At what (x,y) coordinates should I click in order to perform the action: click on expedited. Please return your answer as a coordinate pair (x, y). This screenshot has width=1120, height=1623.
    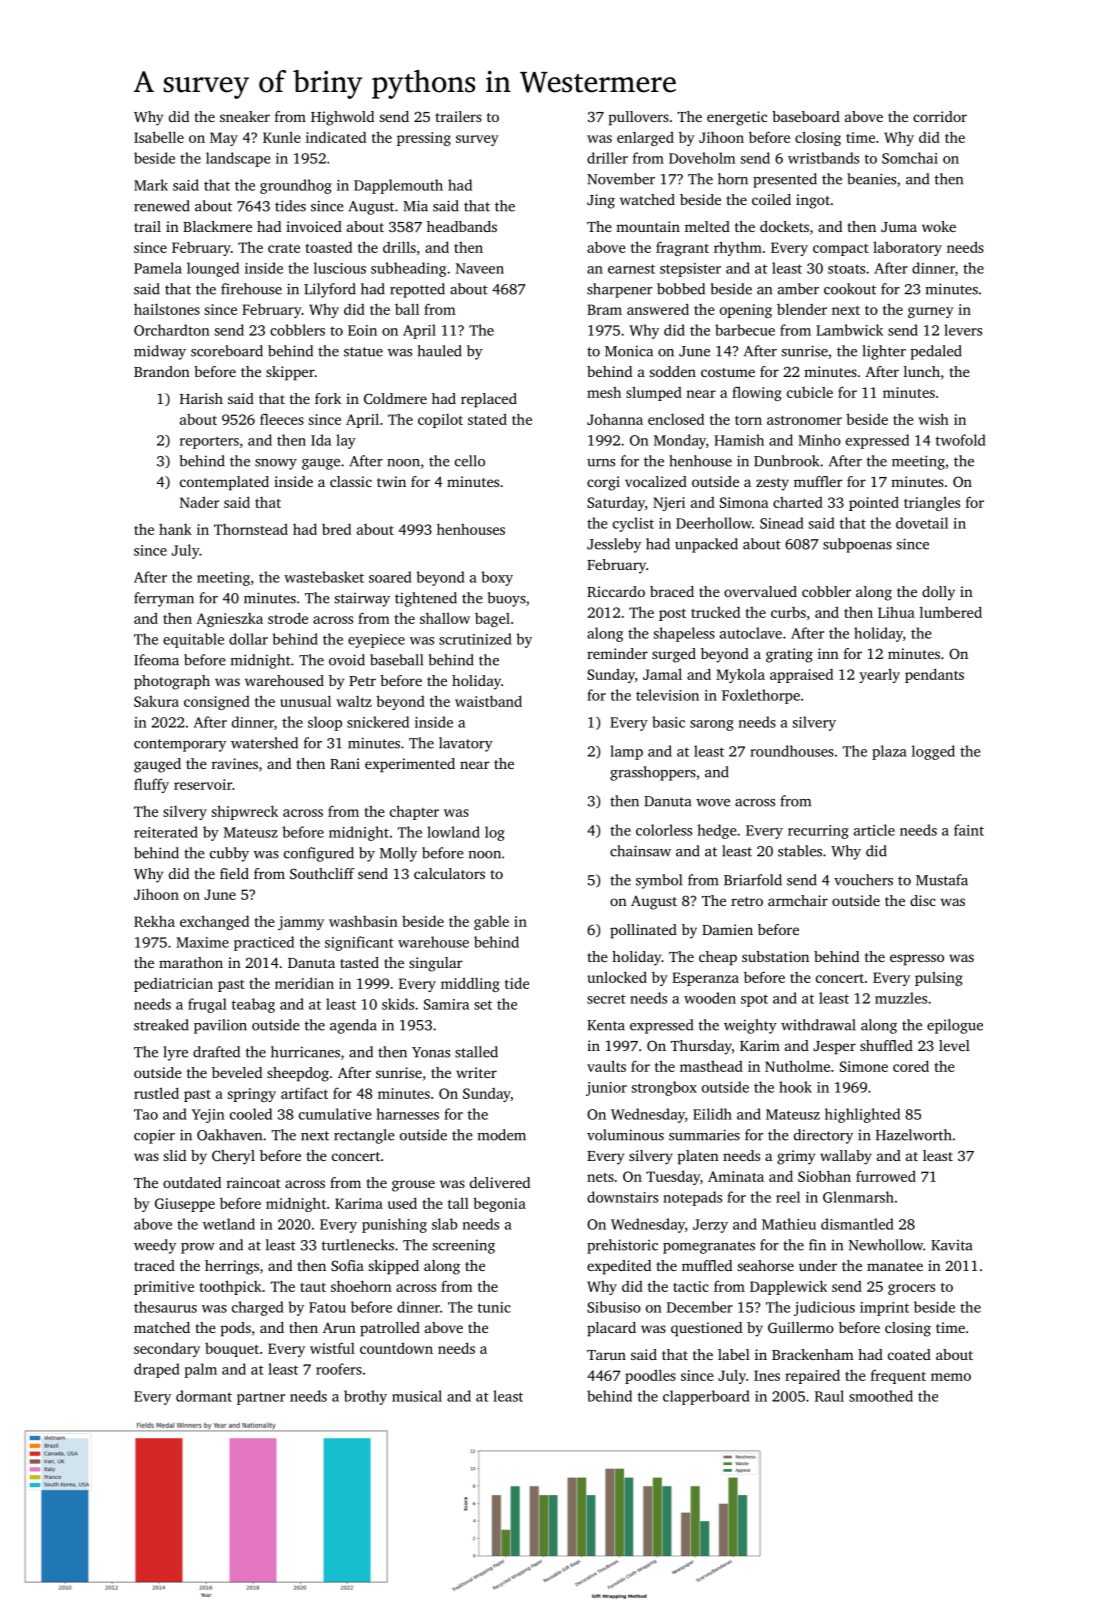
    Looking at the image, I should click on (619, 1267).
